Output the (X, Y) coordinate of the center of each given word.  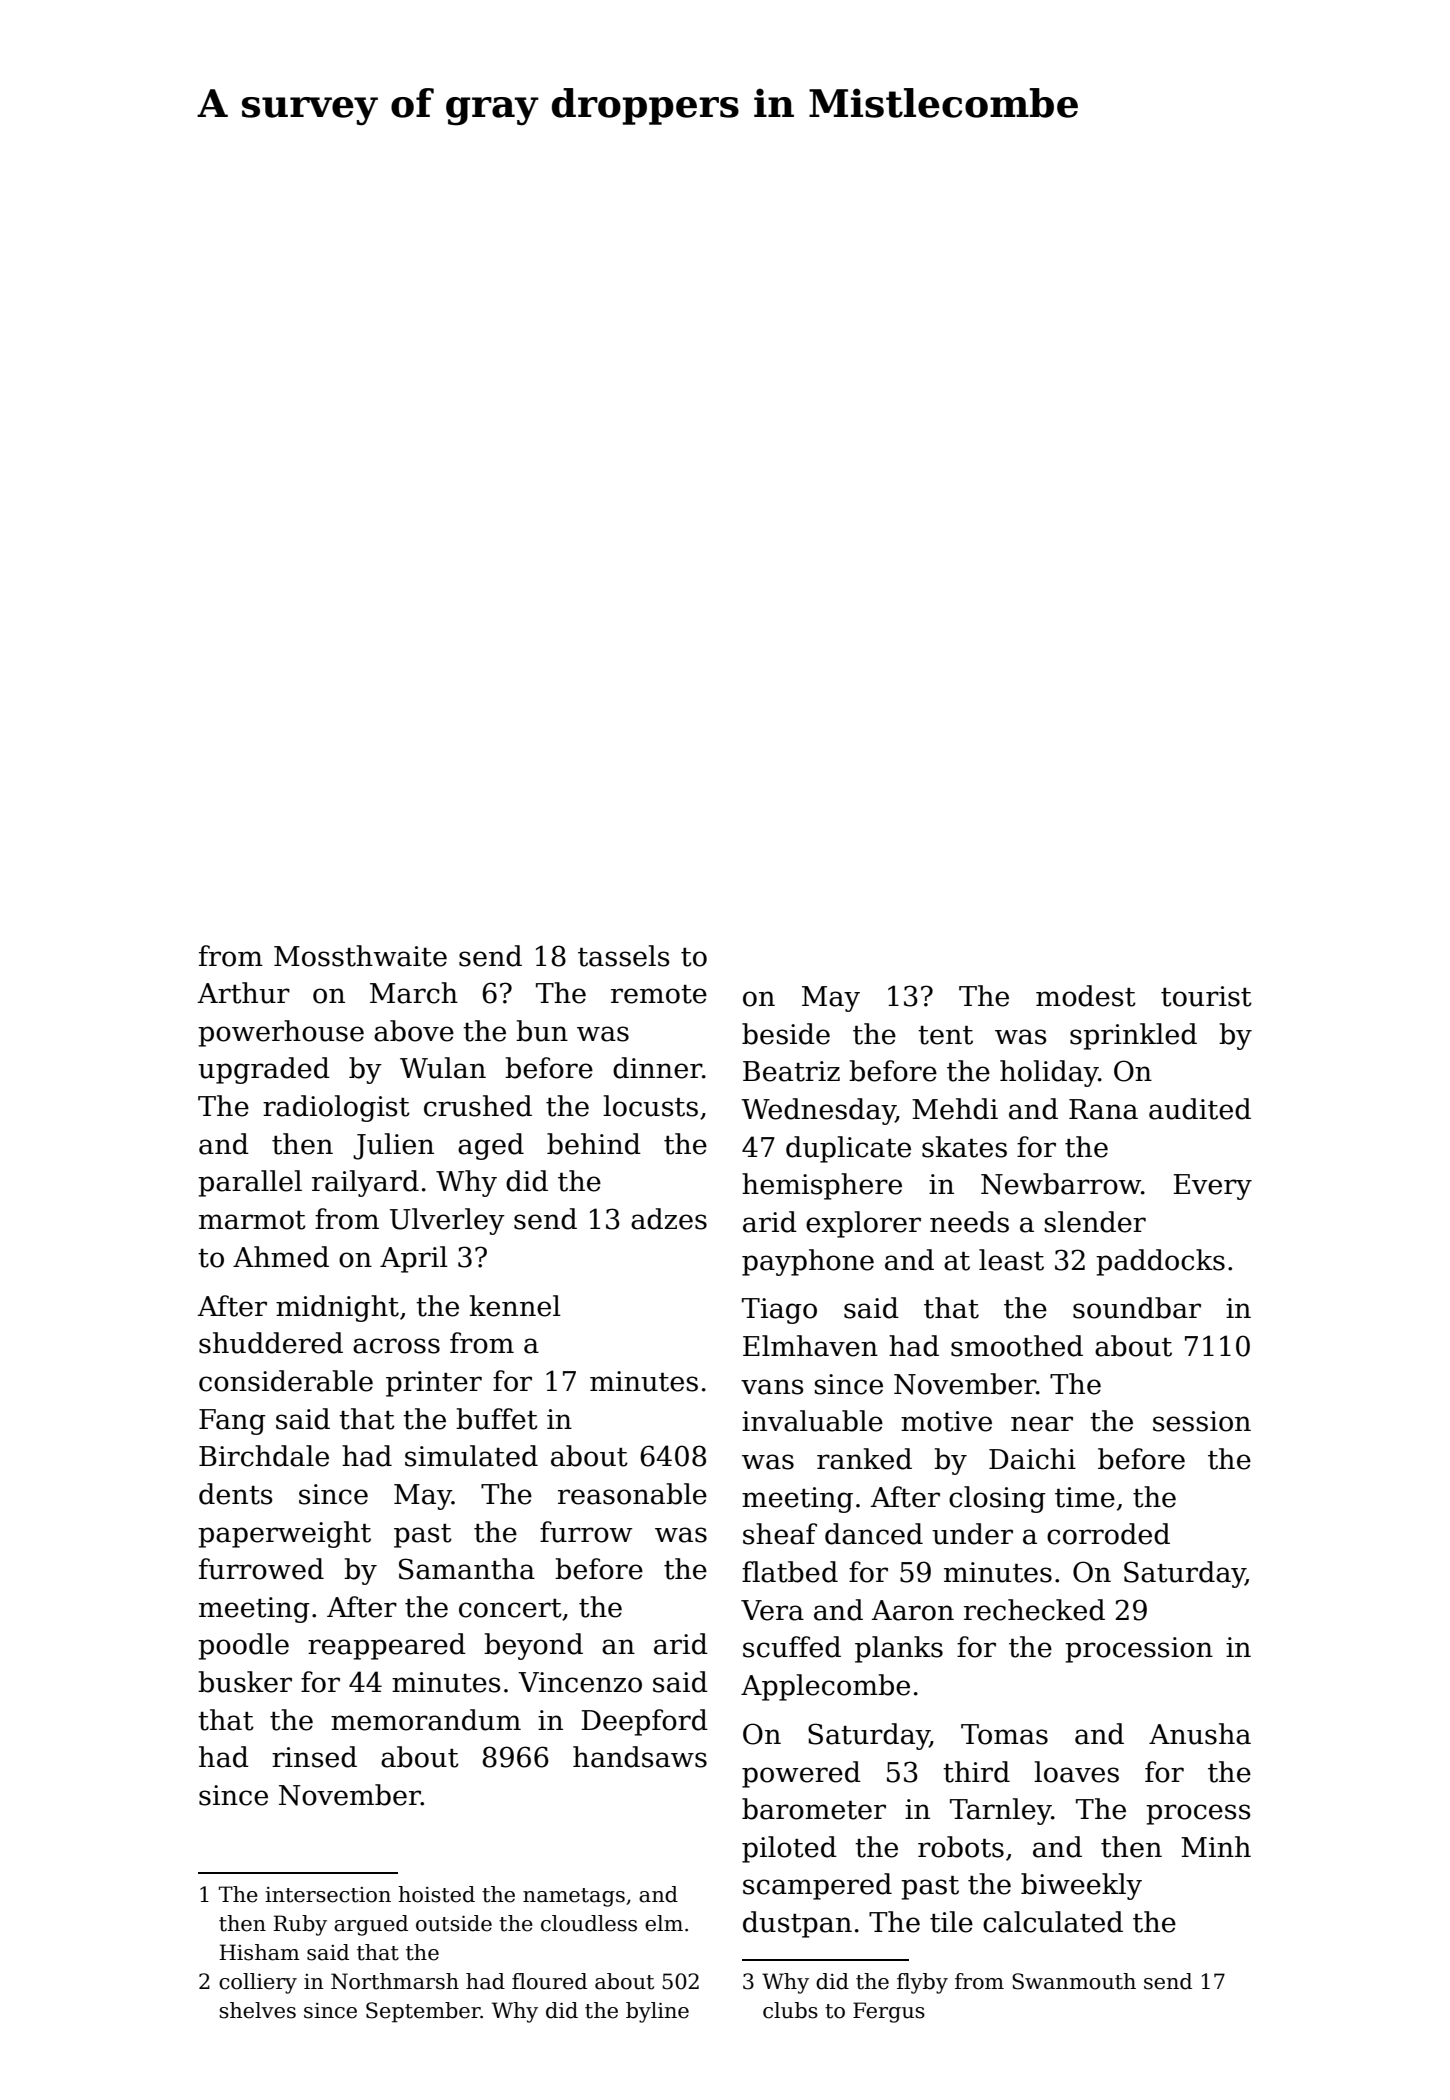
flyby (922, 1983)
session (1202, 1421)
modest (1086, 996)
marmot (252, 1220)
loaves (1076, 1772)
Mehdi (955, 1109)
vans (772, 1387)
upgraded (264, 1070)
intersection (328, 1895)
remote (659, 994)
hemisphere (822, 1186)
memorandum (426, 1720)
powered (801, 1774)
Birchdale (264, 1456)
